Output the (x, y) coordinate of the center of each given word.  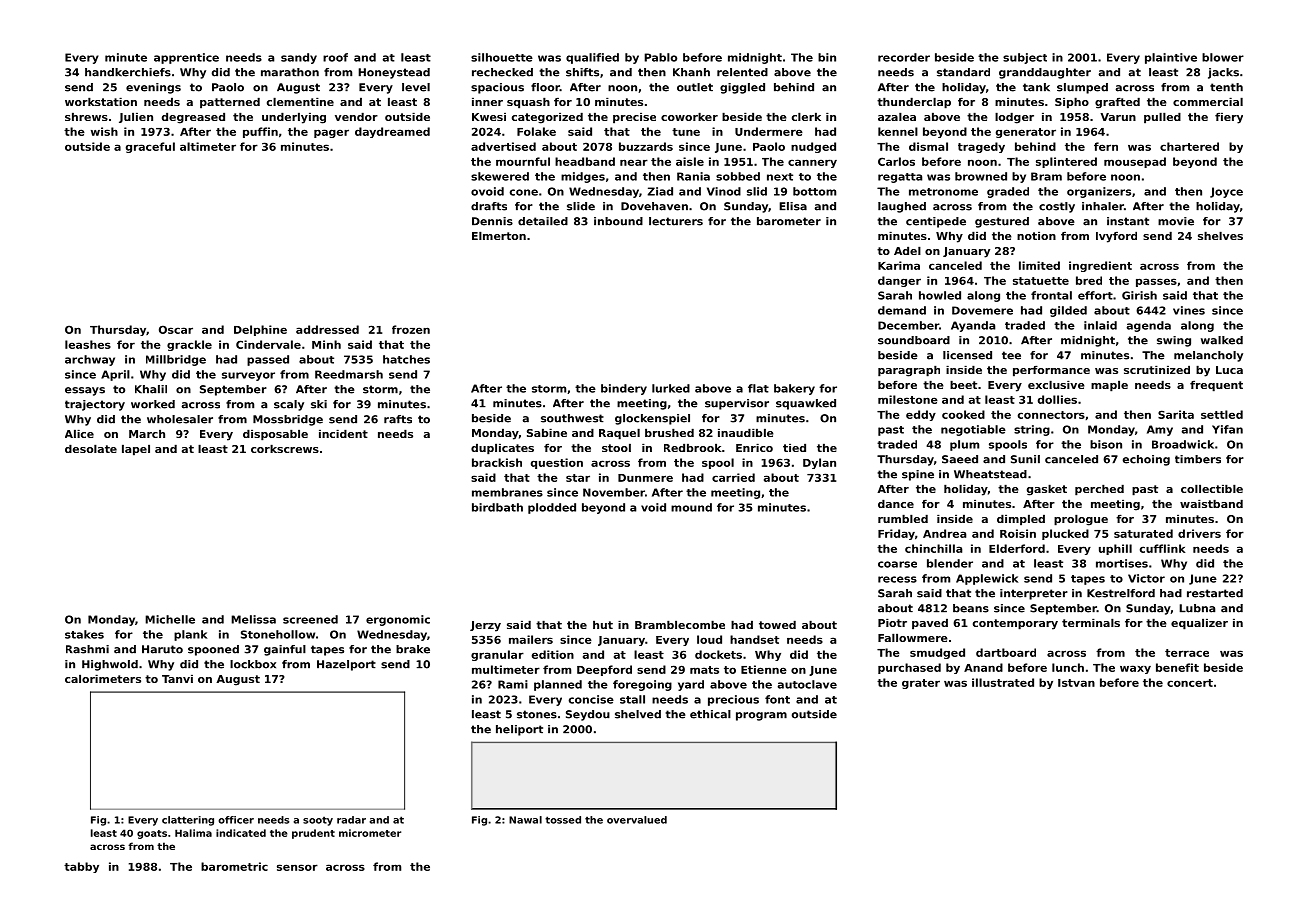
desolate (91, 448)
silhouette (502, 57)
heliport (519, 730)
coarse (897, 564)
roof (335, 57)
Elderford (1017, 548)
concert (1190, 683)
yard (691, 685)
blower (1223, 57)
